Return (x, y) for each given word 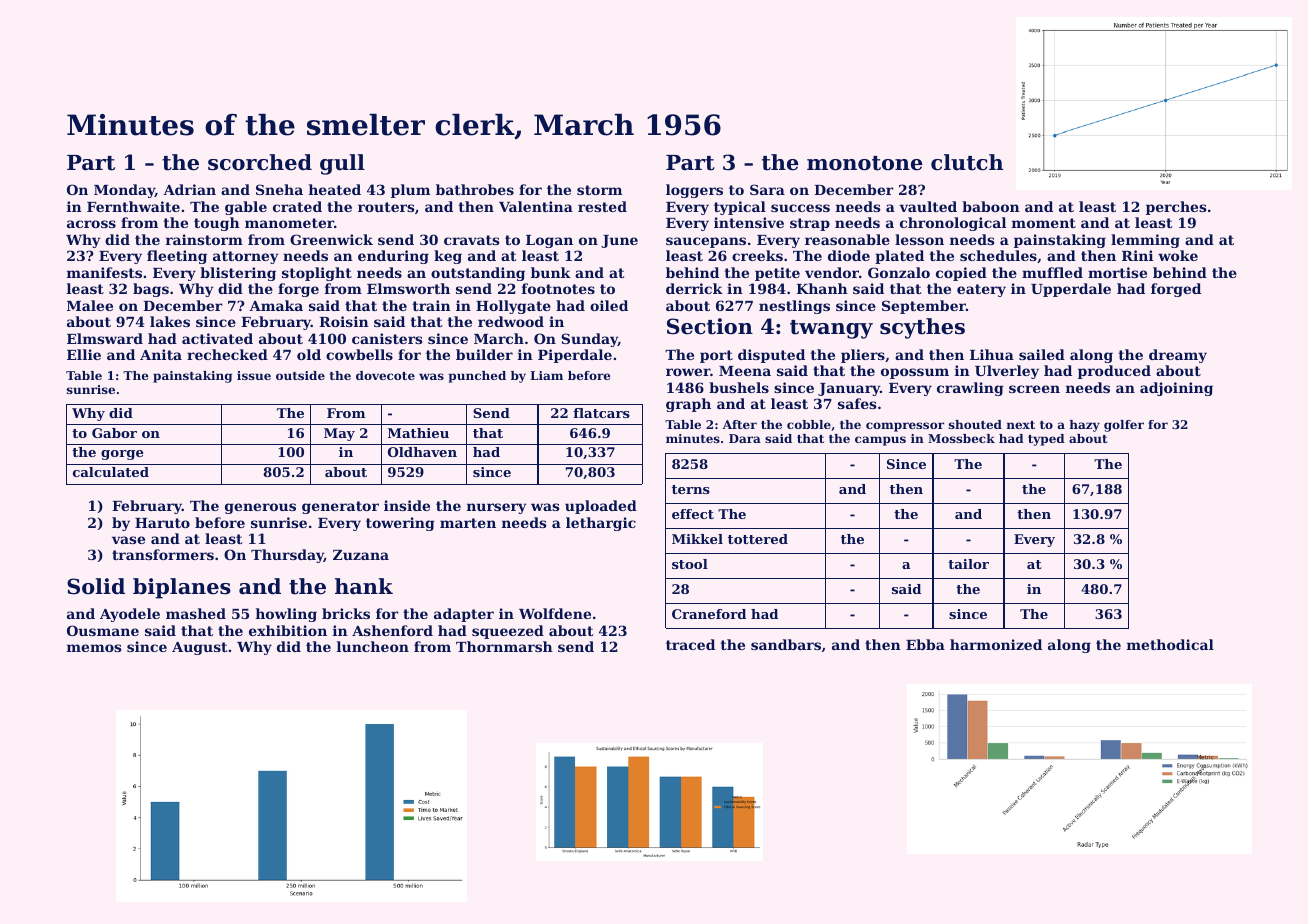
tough (217, 224)
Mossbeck (961, 438)
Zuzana (361, 555)
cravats (471, 240)
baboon (991, 206)
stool (690, 564)
